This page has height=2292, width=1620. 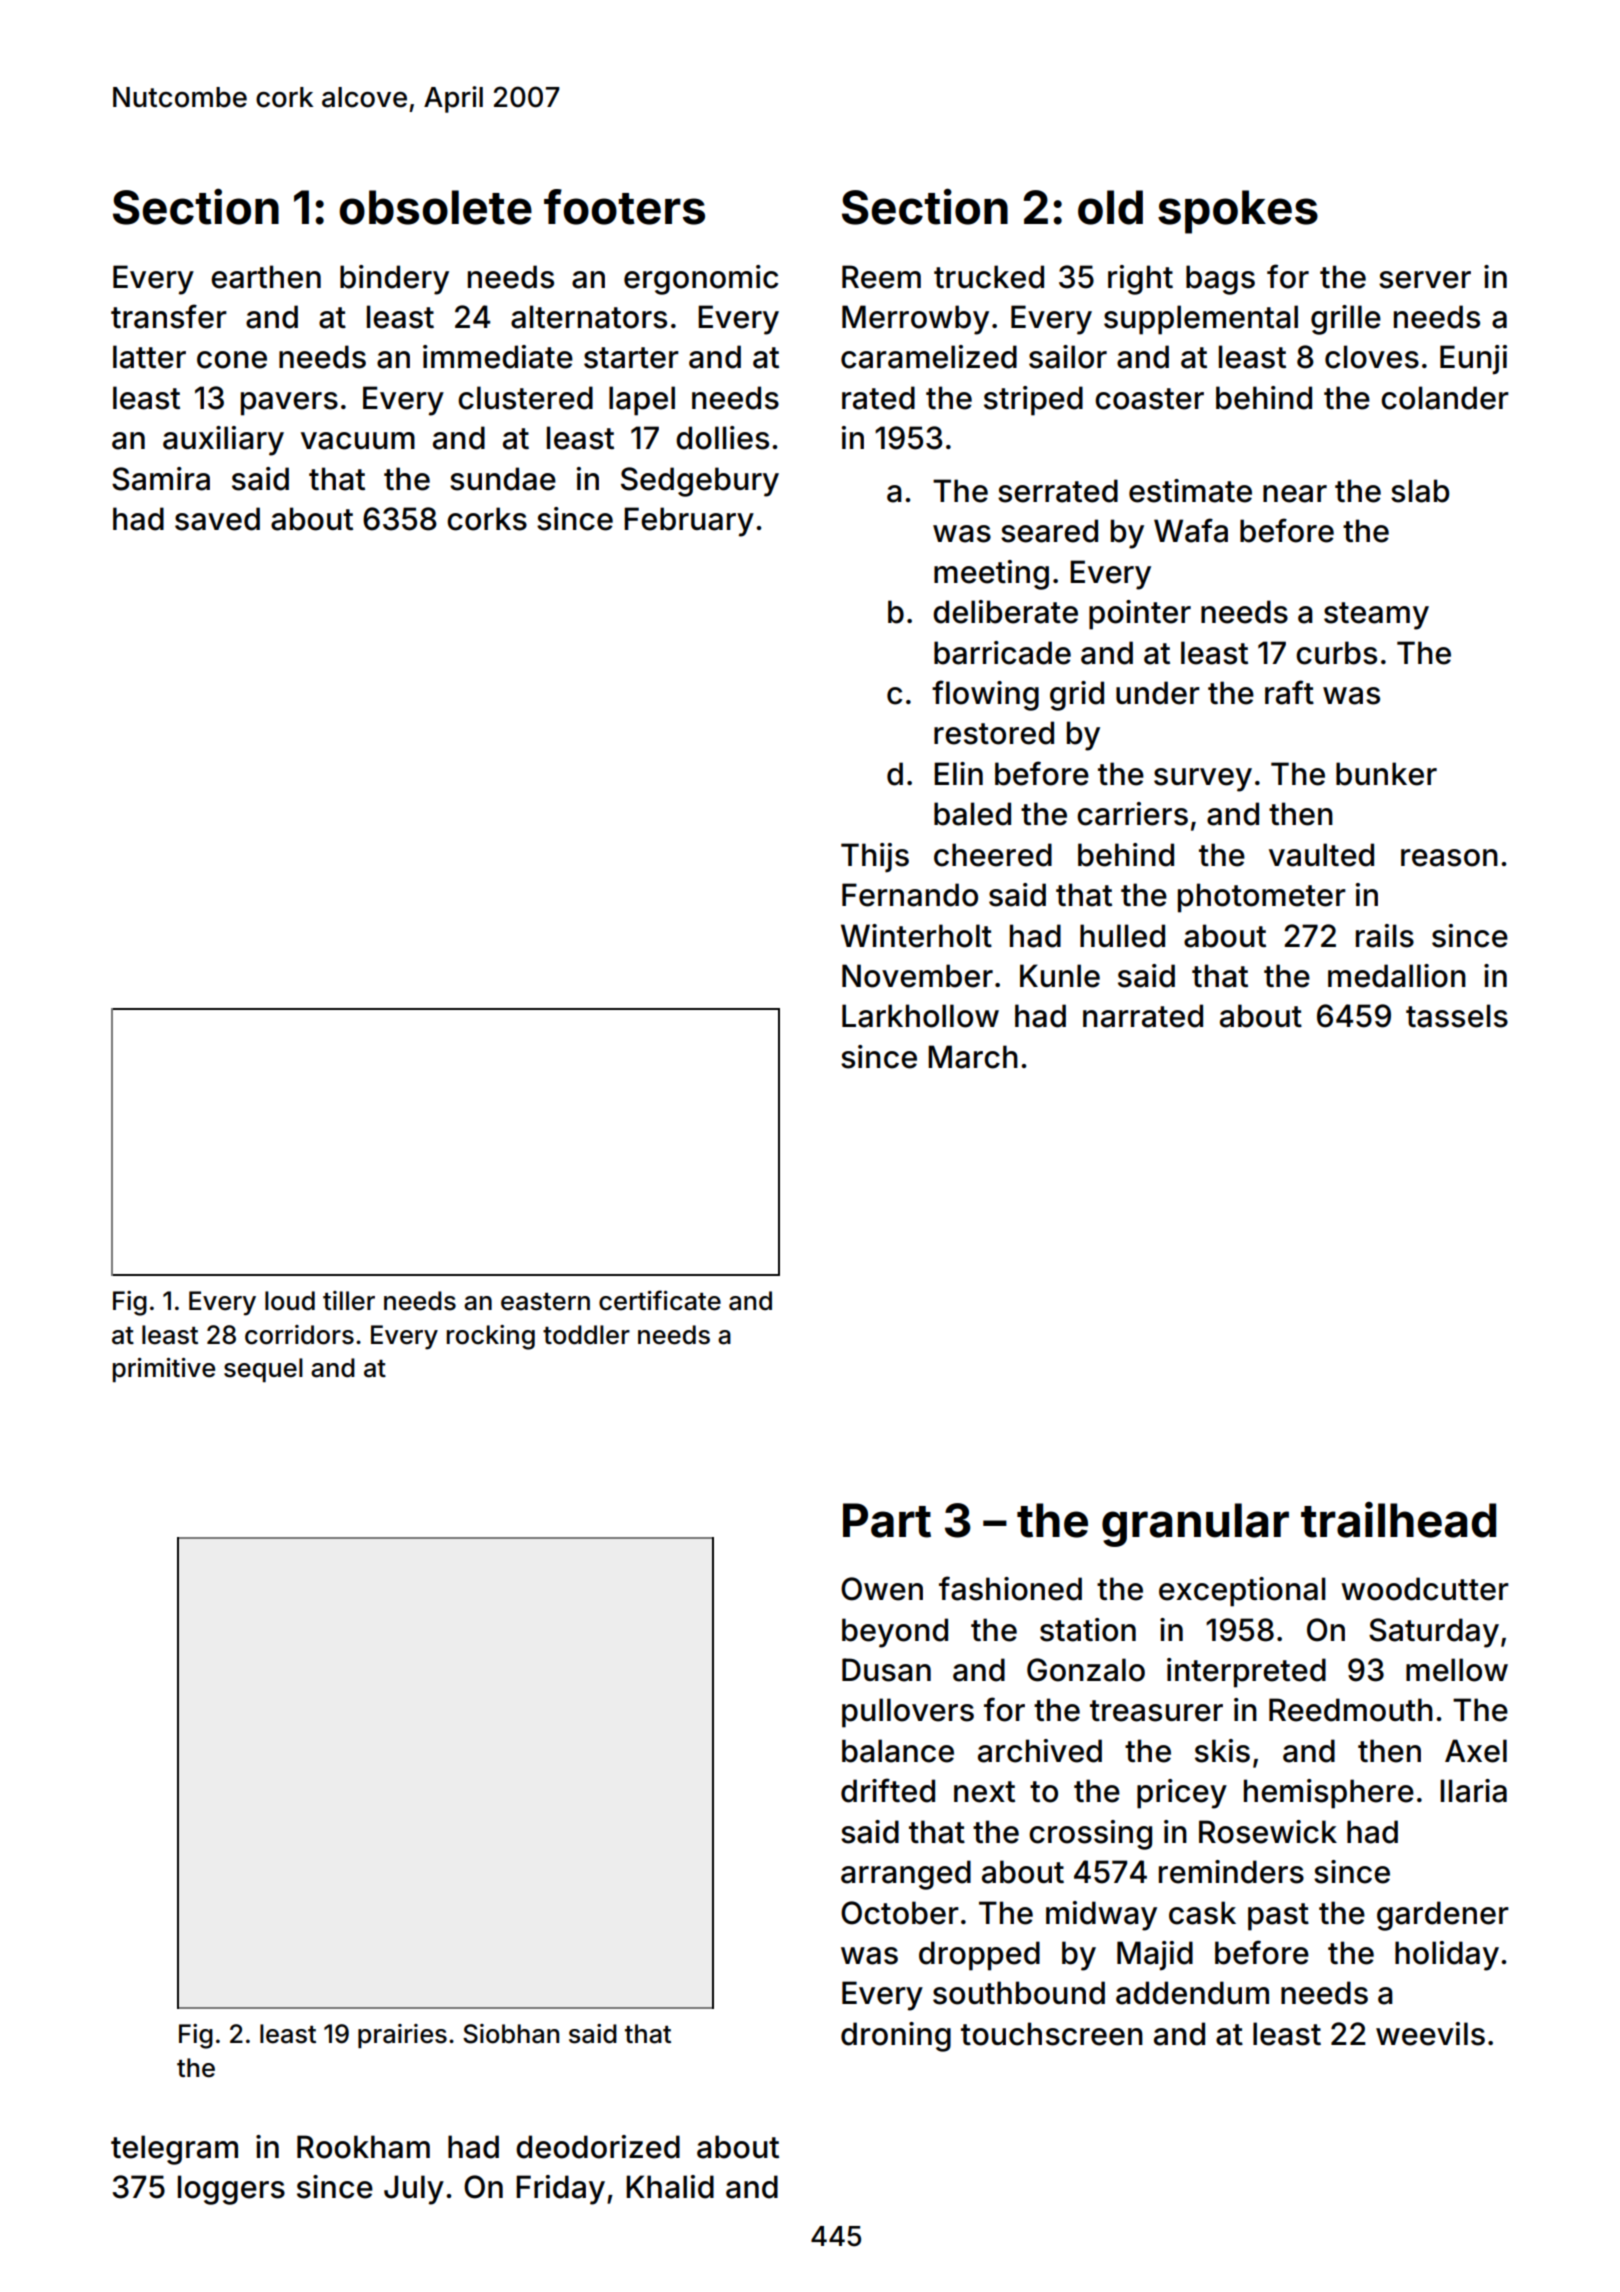 What do you see at coordinates (1398, 1520) in the page?
I see `trailhead` at bounding box center [1398, 1520].
